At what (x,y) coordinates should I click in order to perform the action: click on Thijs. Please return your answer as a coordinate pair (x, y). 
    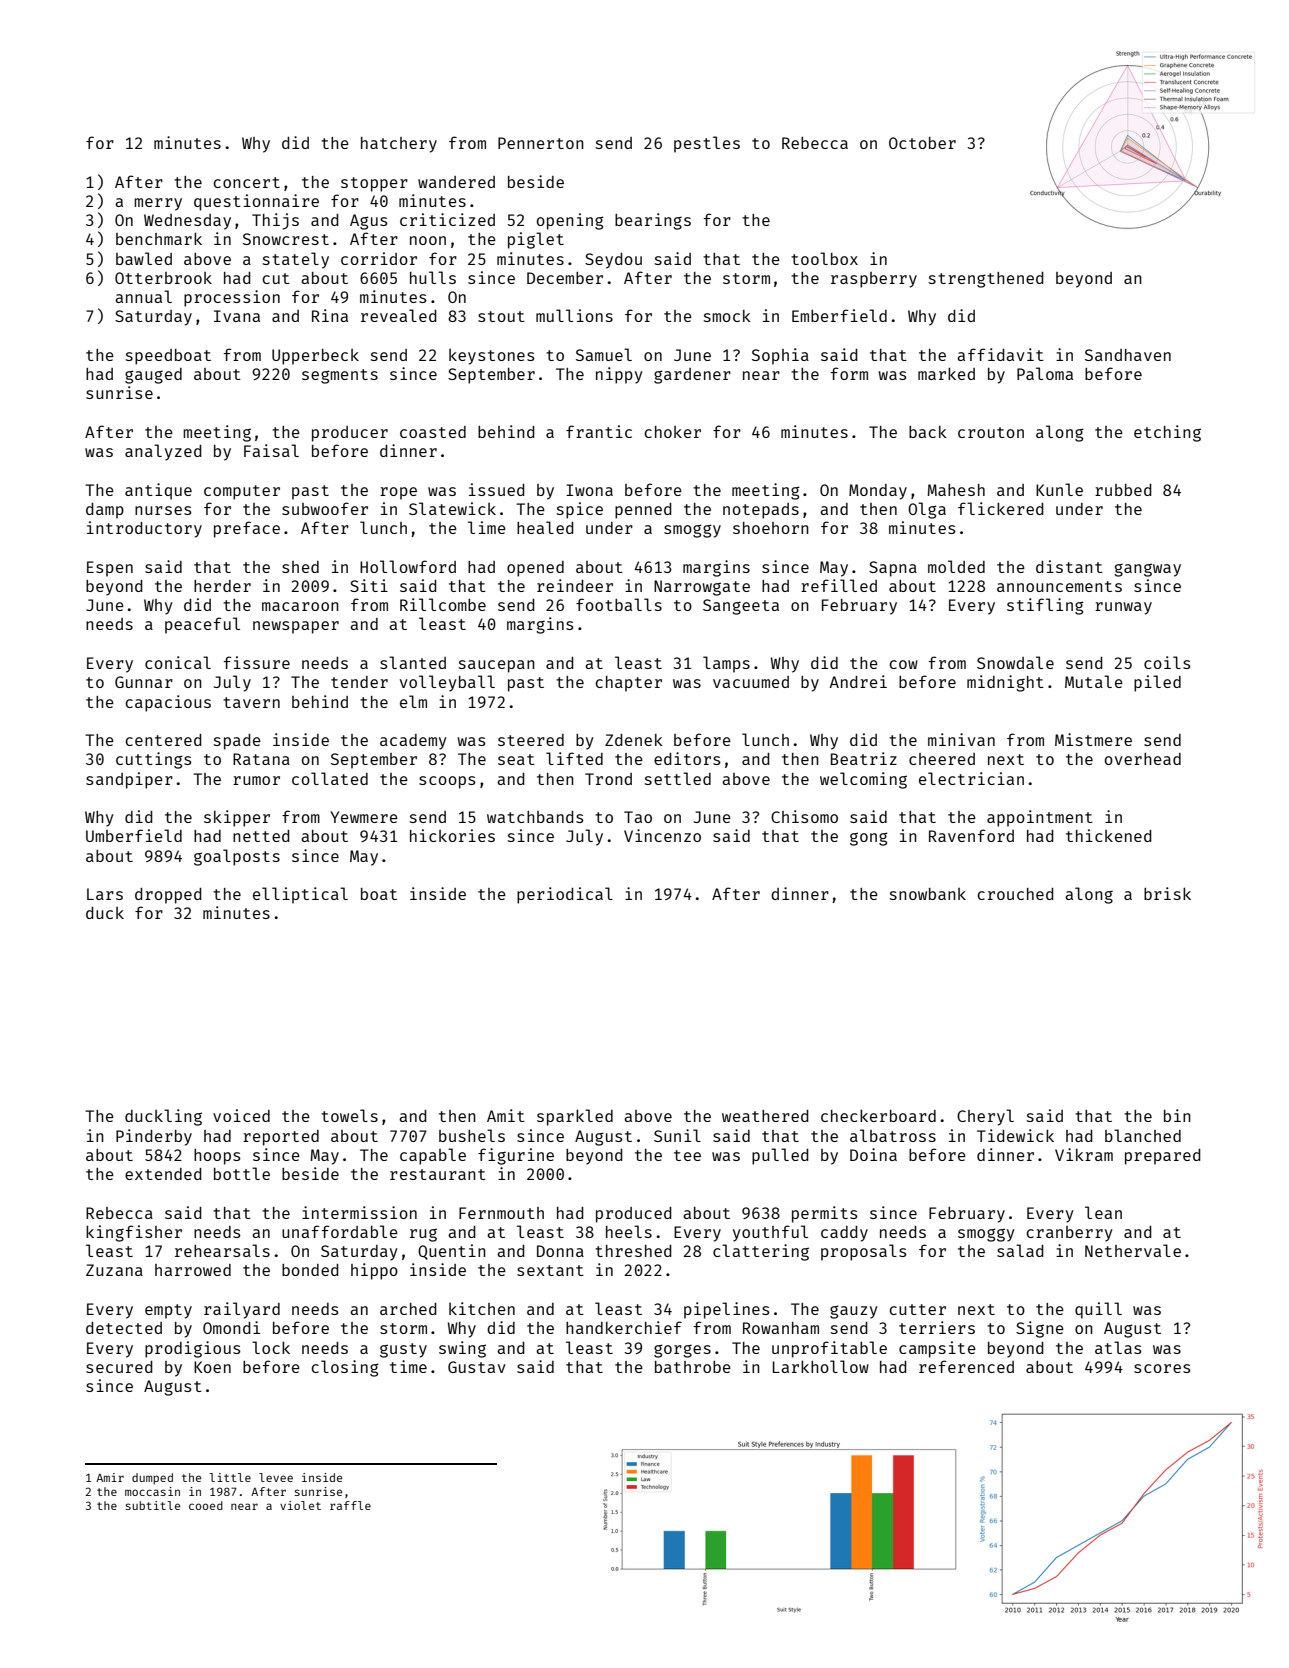
    Looking at the image, I should click on (275, 221).
